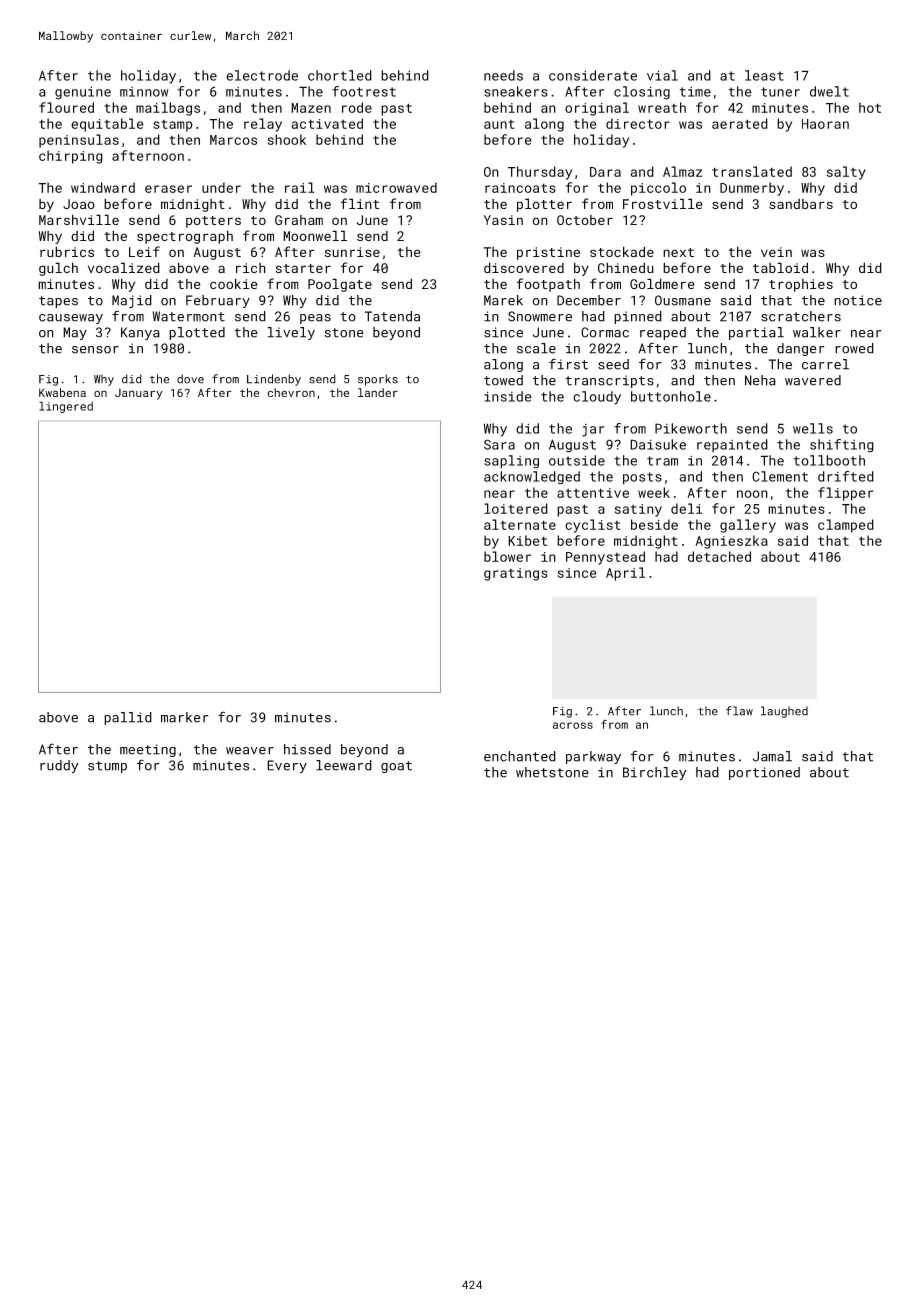  Describe the element at coordinates (764, 773) in the screenshot. I see `portioned` at that location.
